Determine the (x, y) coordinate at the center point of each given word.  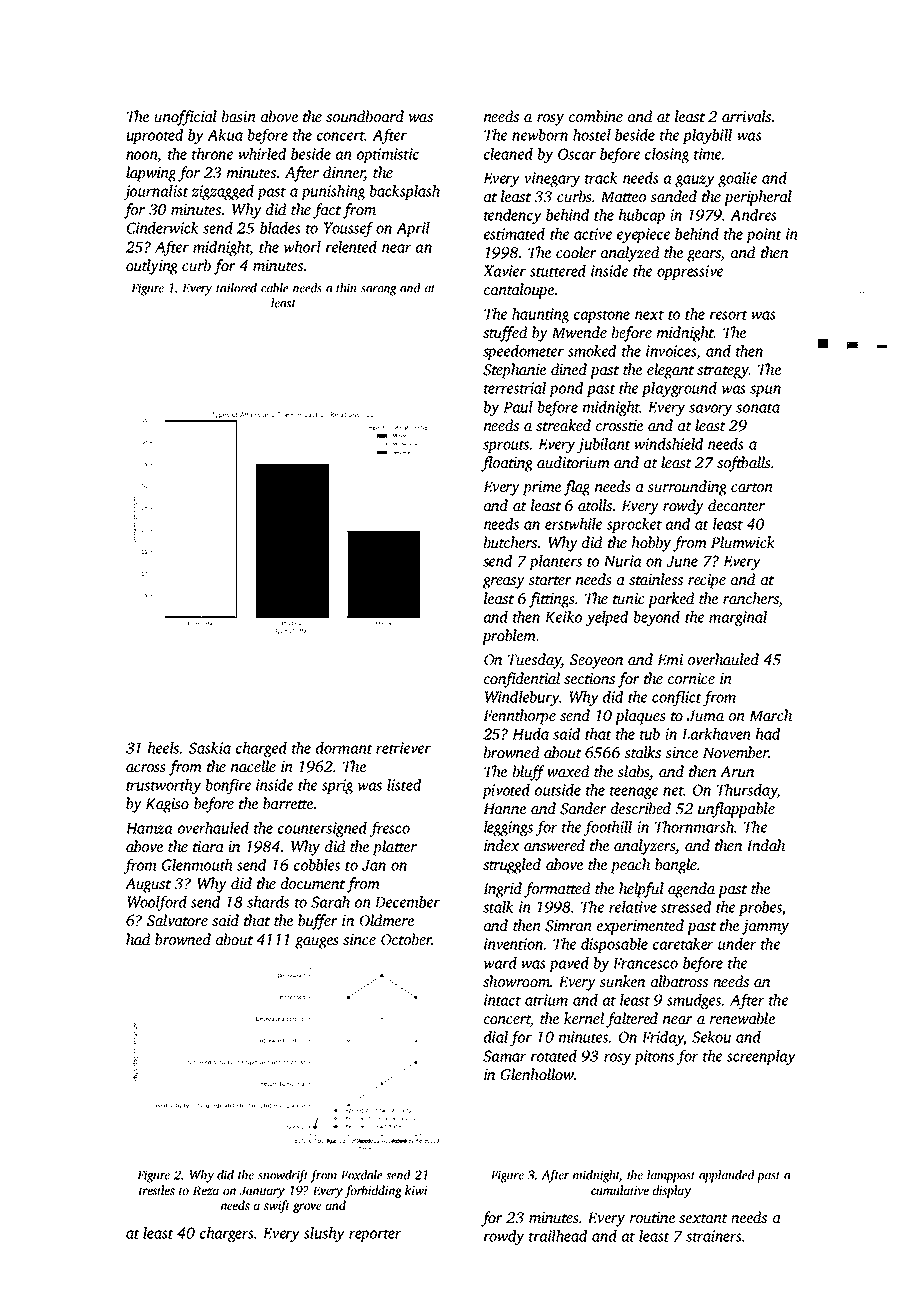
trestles (157, 1190)
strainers (714, 1236)
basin (239, 116)
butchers (510, 542)
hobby (651, 544)
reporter (375, 1235)
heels (163, 748)
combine (596, 116)
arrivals (746, 116)
